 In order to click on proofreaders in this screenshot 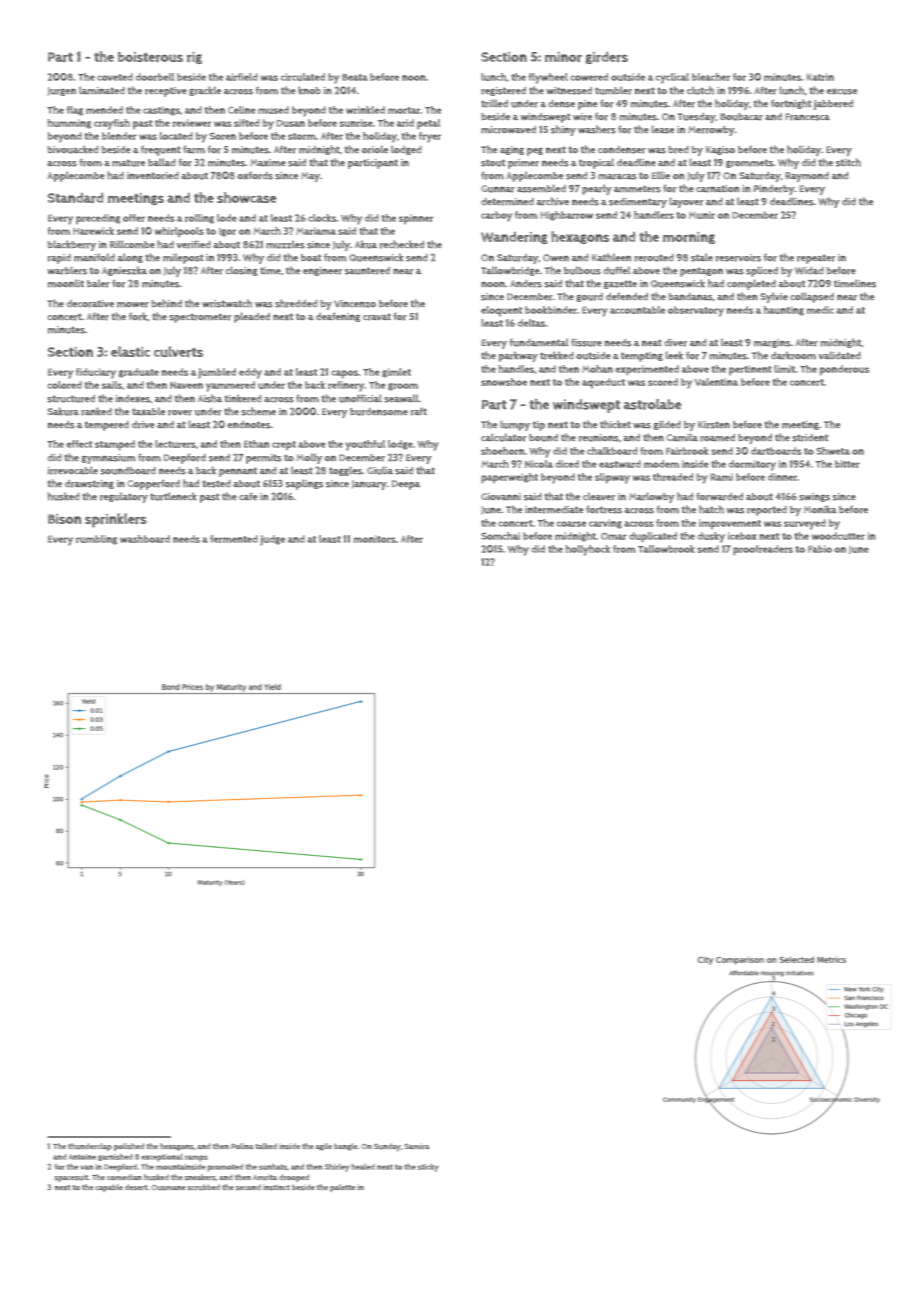, I will do `click(763, 550)`.
